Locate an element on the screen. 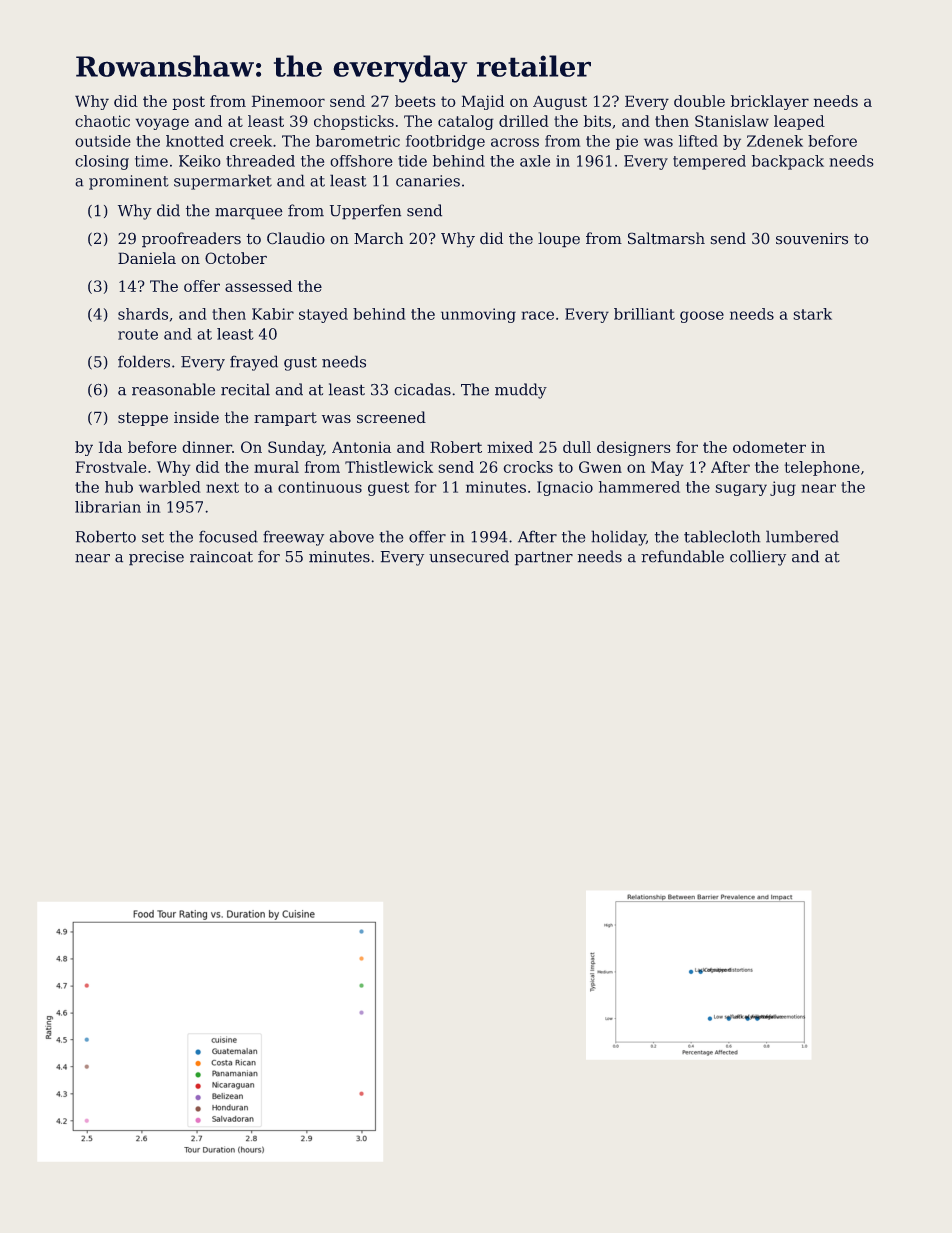  loupe is located at coordinates (559, 240).
